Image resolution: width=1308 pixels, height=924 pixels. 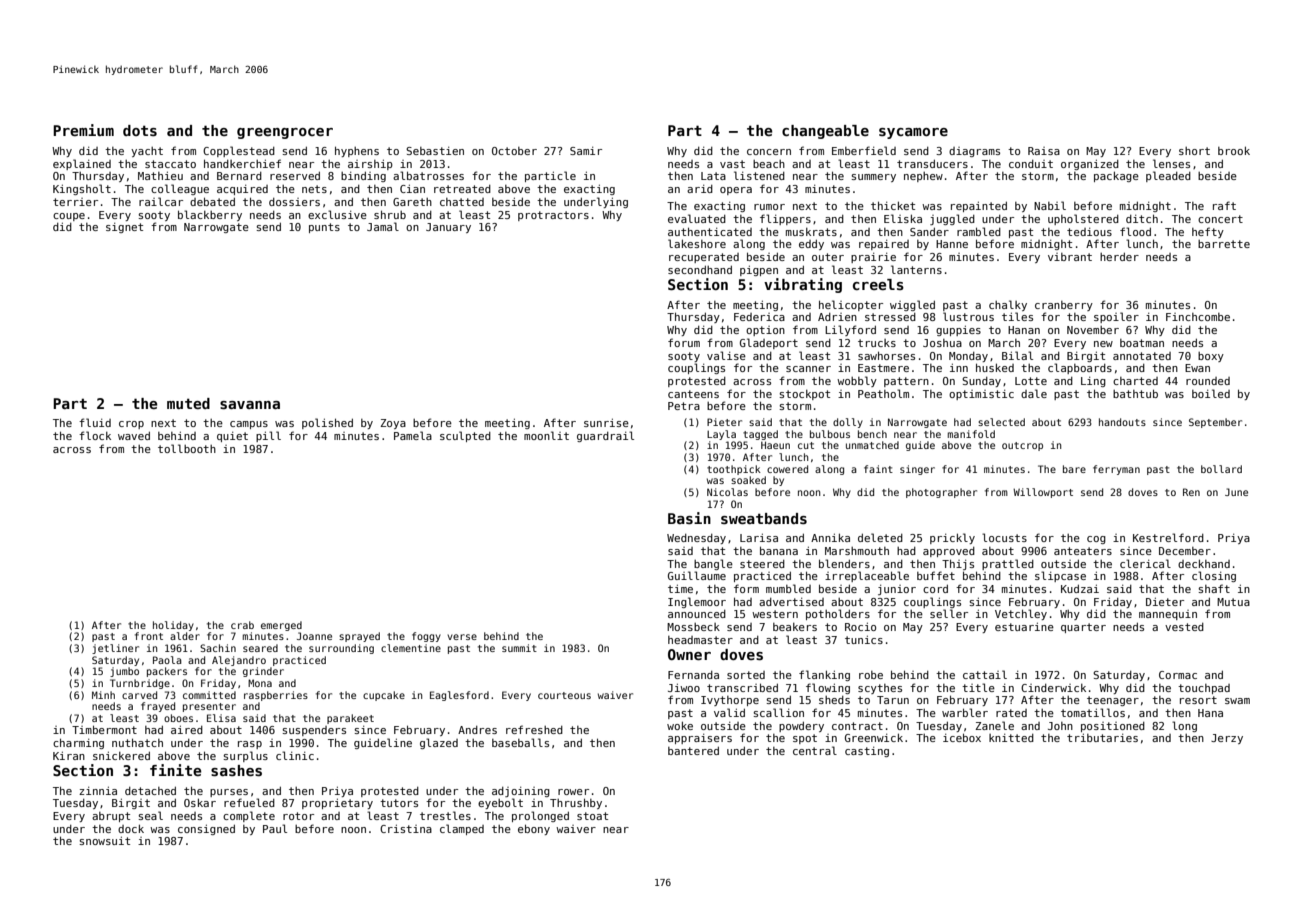 What do you see at coordinates (95, 435) in the image?
I see `flock` at bounding box center [95, 435].
